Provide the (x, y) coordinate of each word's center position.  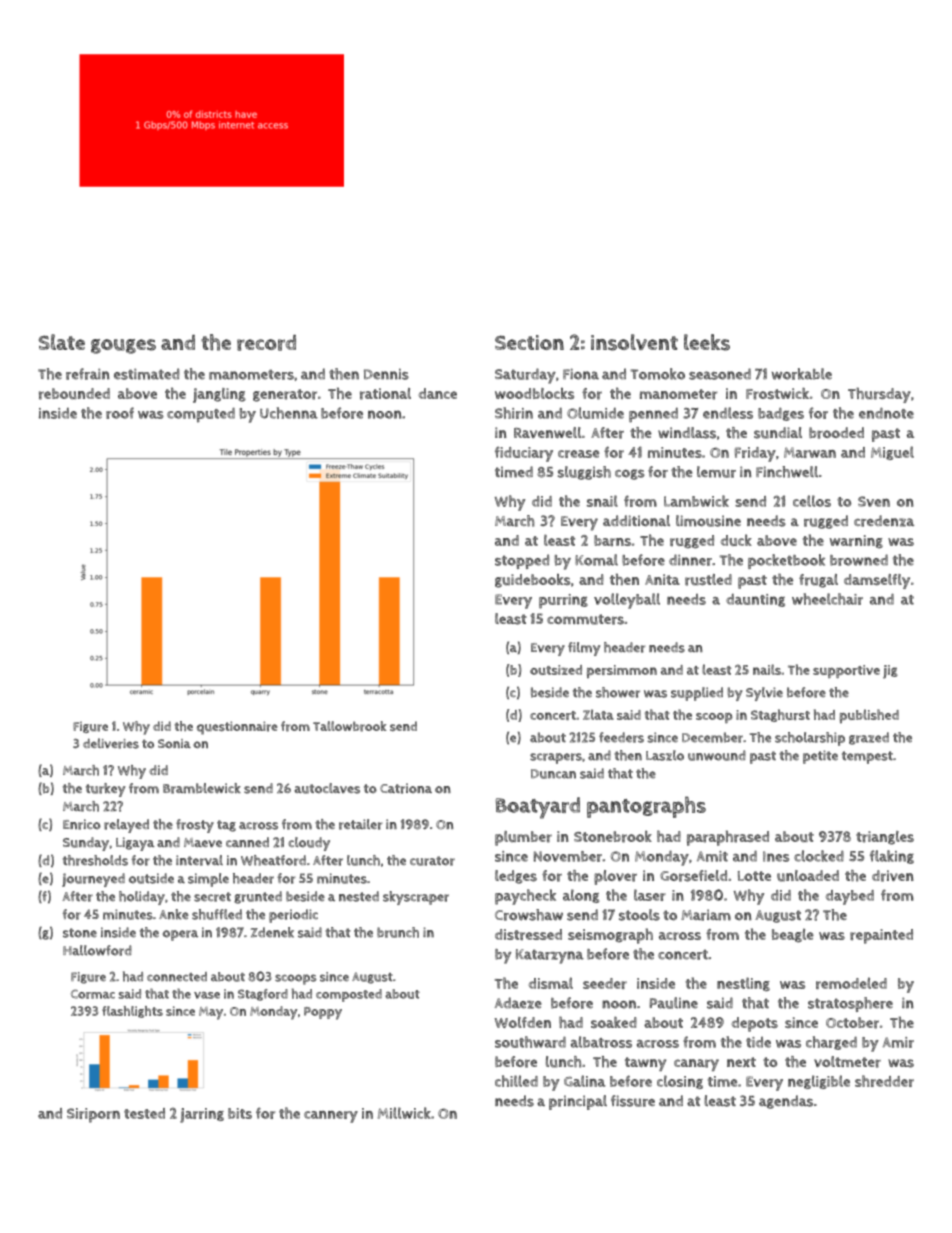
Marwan (810, 452)
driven (893, 876)
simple (208, 880)
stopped (522, 561)
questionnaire (237, 728)
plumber (523, 838)
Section (529, 342)
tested (144, 1113)
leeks (707, 342)
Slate (62, 342)
